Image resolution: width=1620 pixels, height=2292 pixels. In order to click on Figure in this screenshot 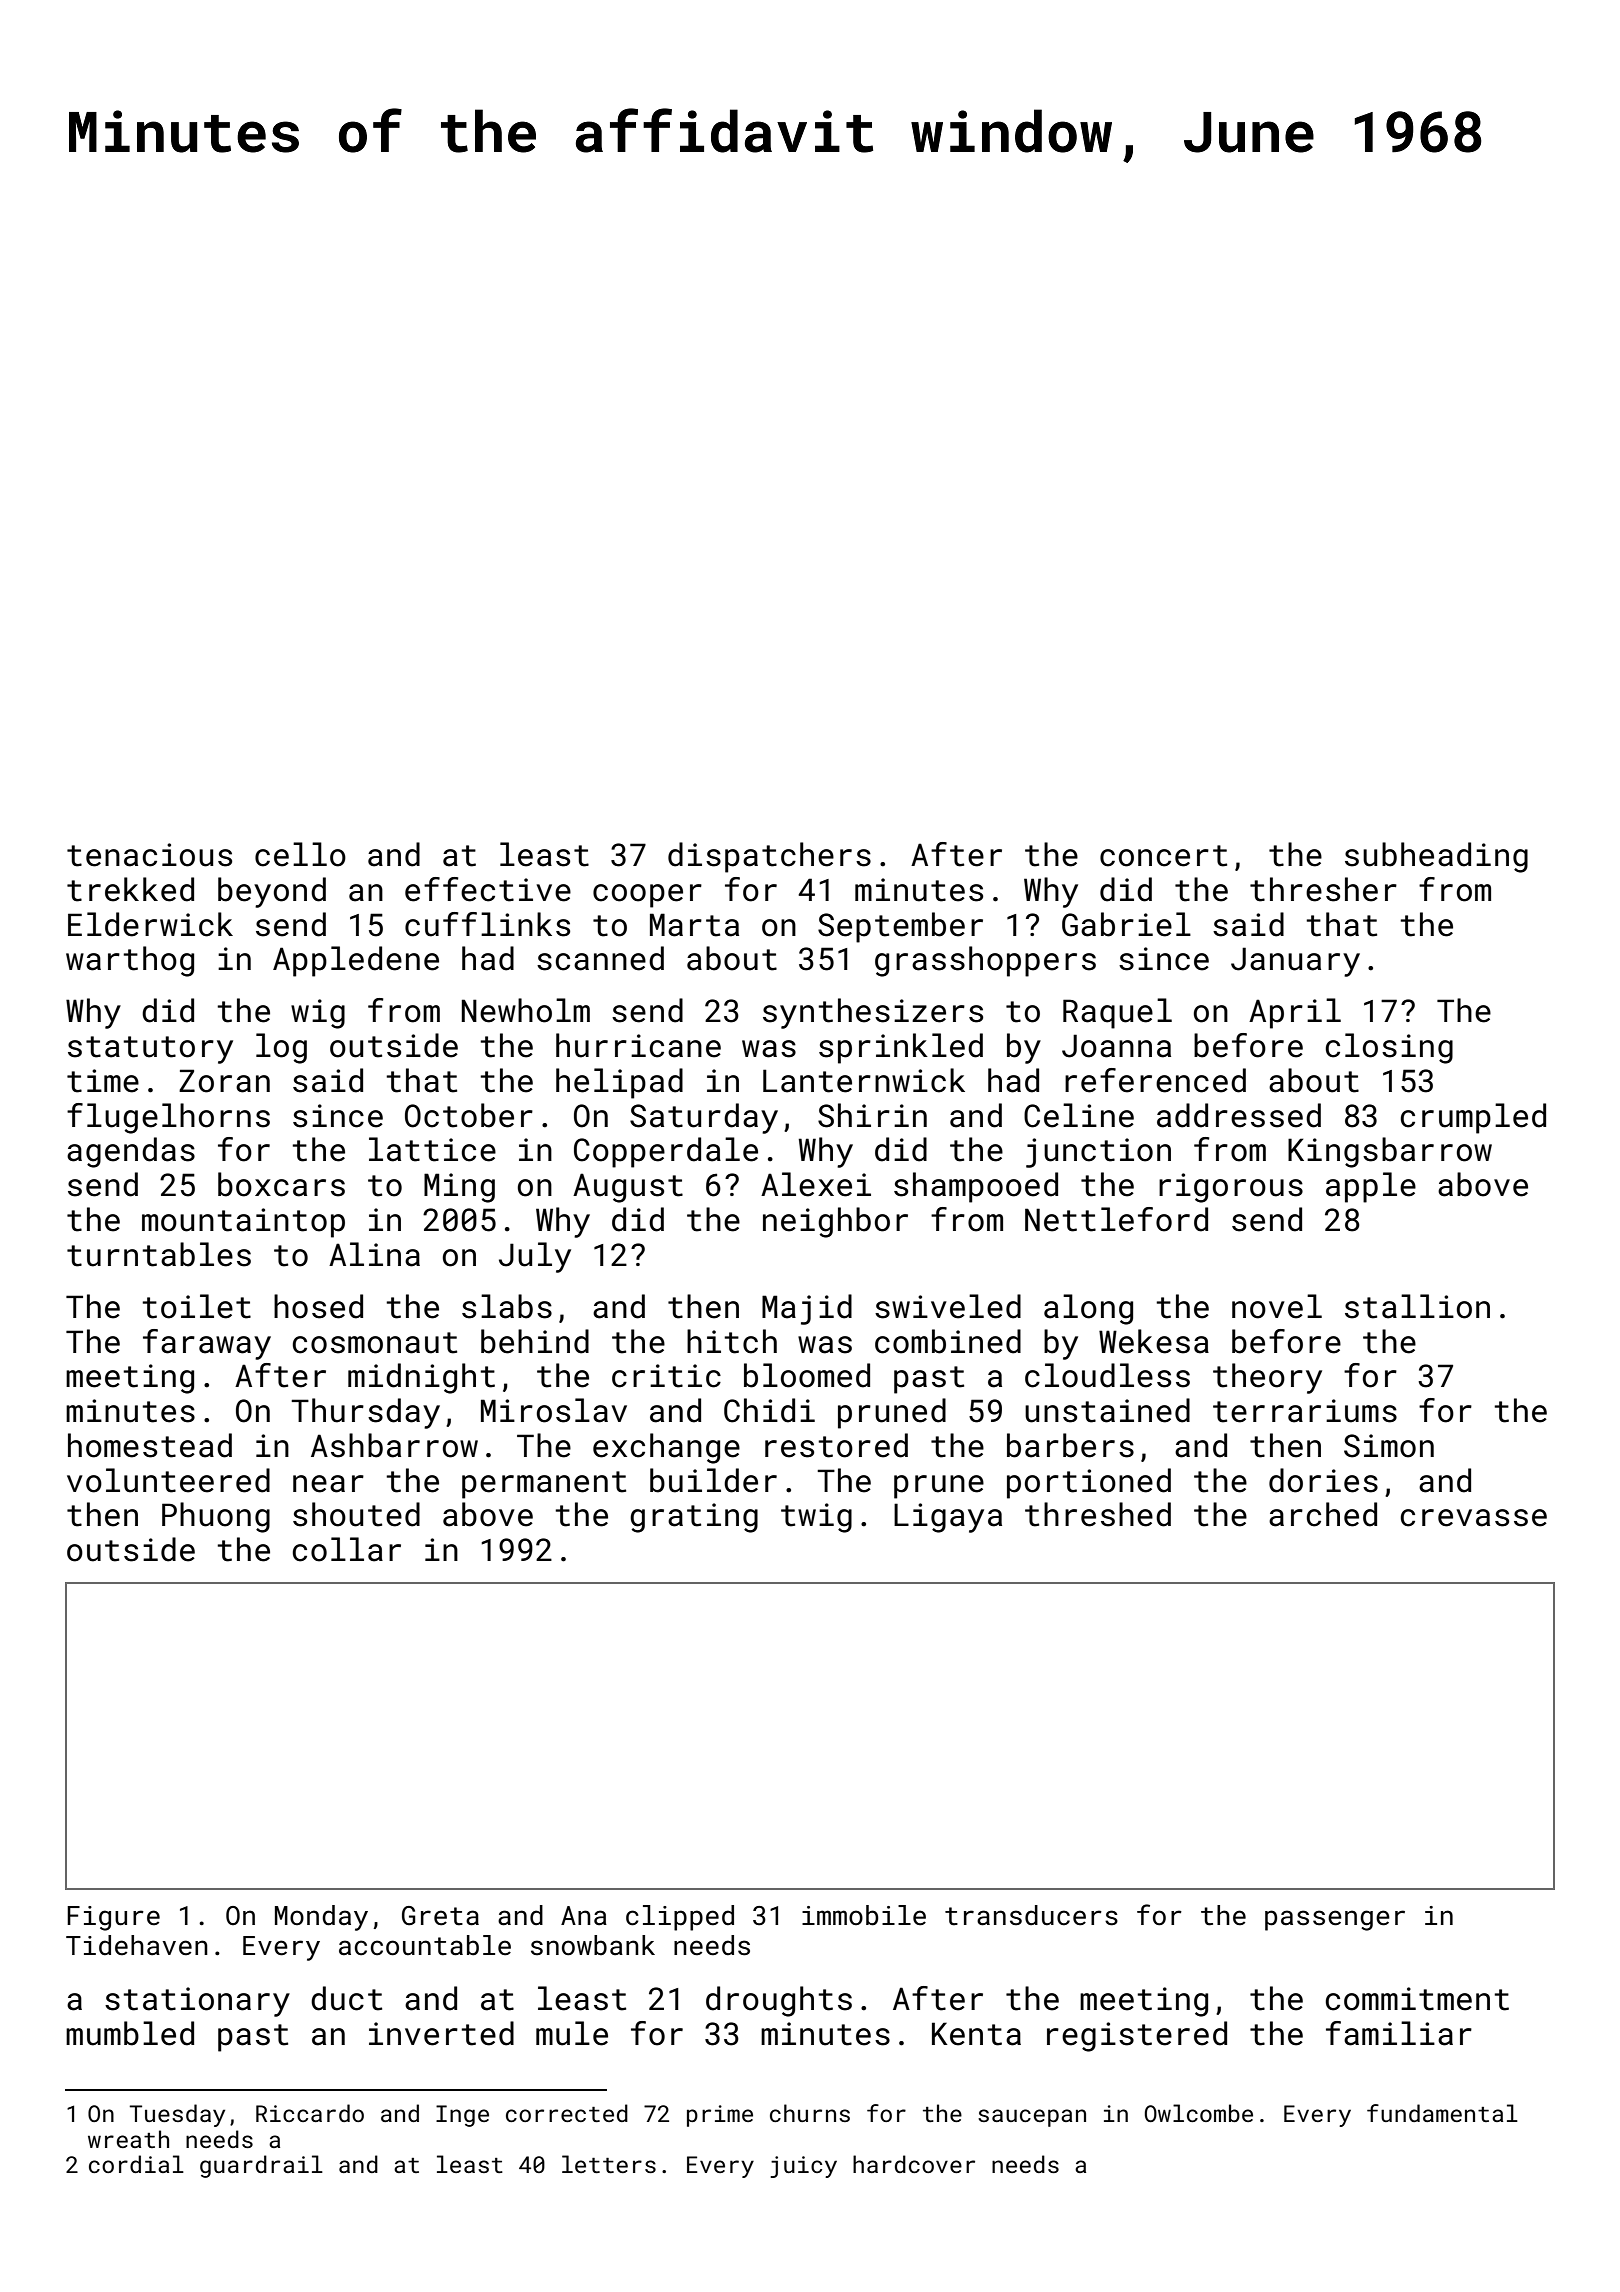, I will do `click(113, 1918)`.
